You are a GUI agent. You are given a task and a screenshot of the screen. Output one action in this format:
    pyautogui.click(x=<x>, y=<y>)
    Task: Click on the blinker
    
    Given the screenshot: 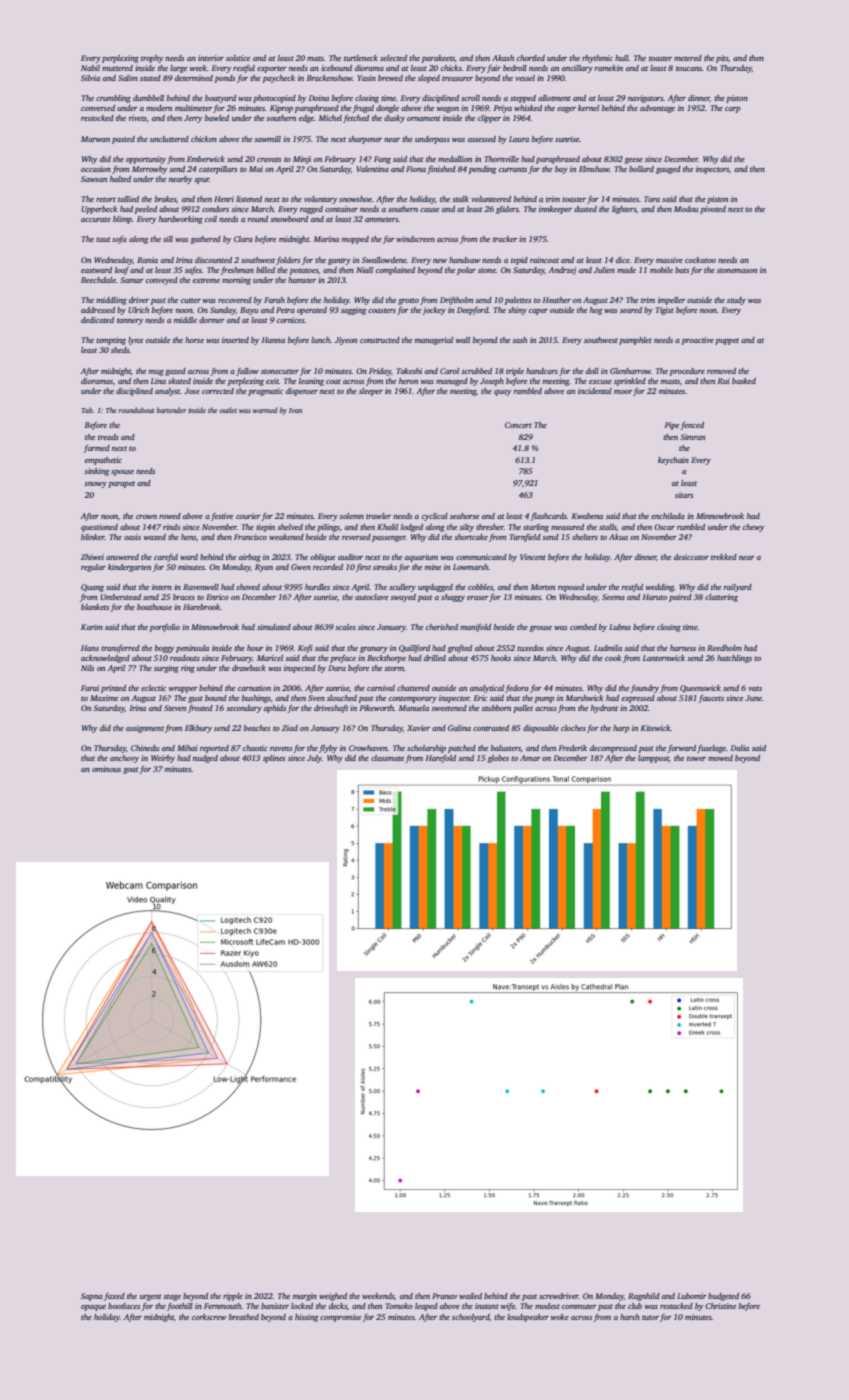 What is the action you would take?
    pyautogui.click(x=93, y=537)
